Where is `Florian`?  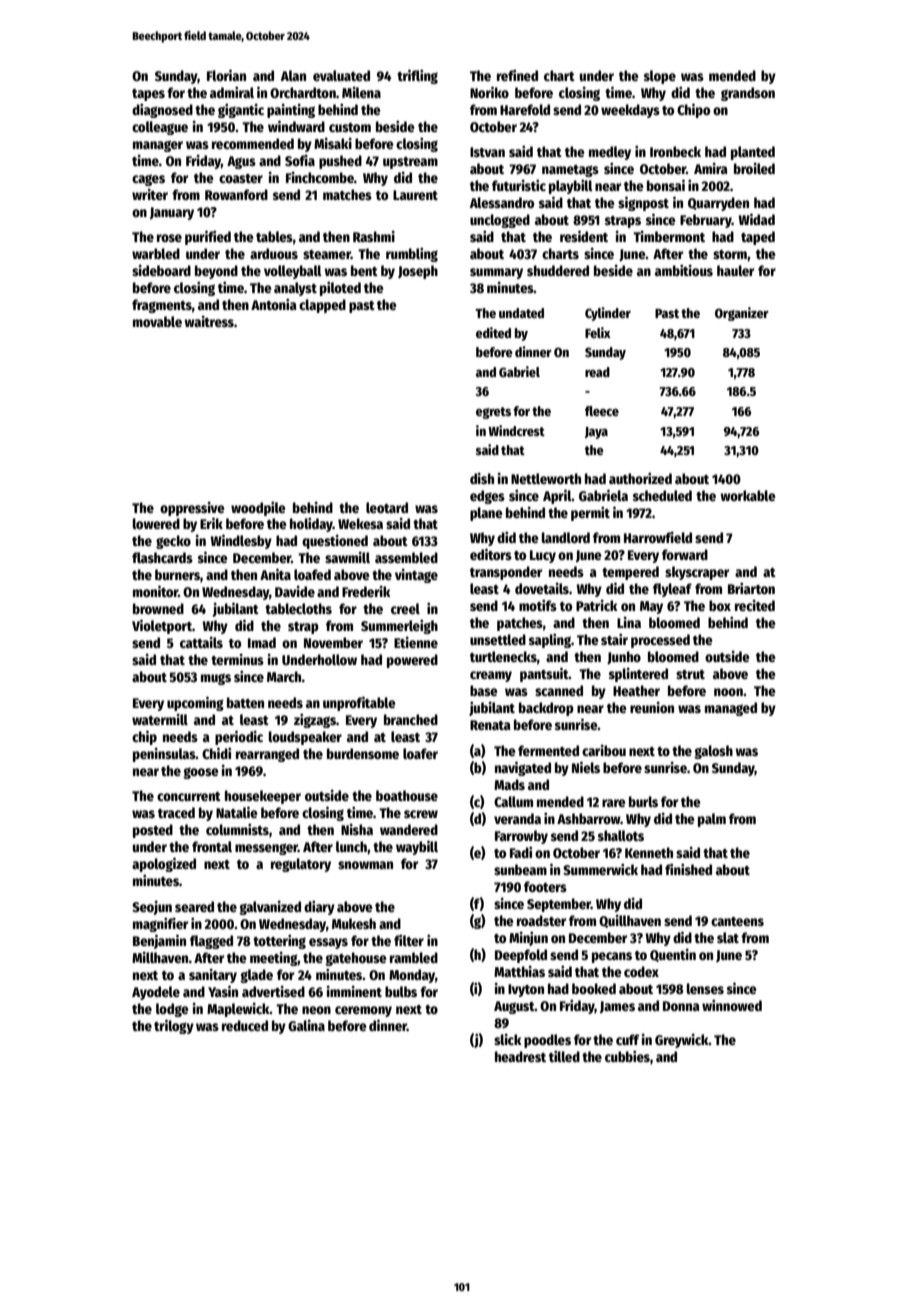 Florian is located at coordinates (226, 75).
